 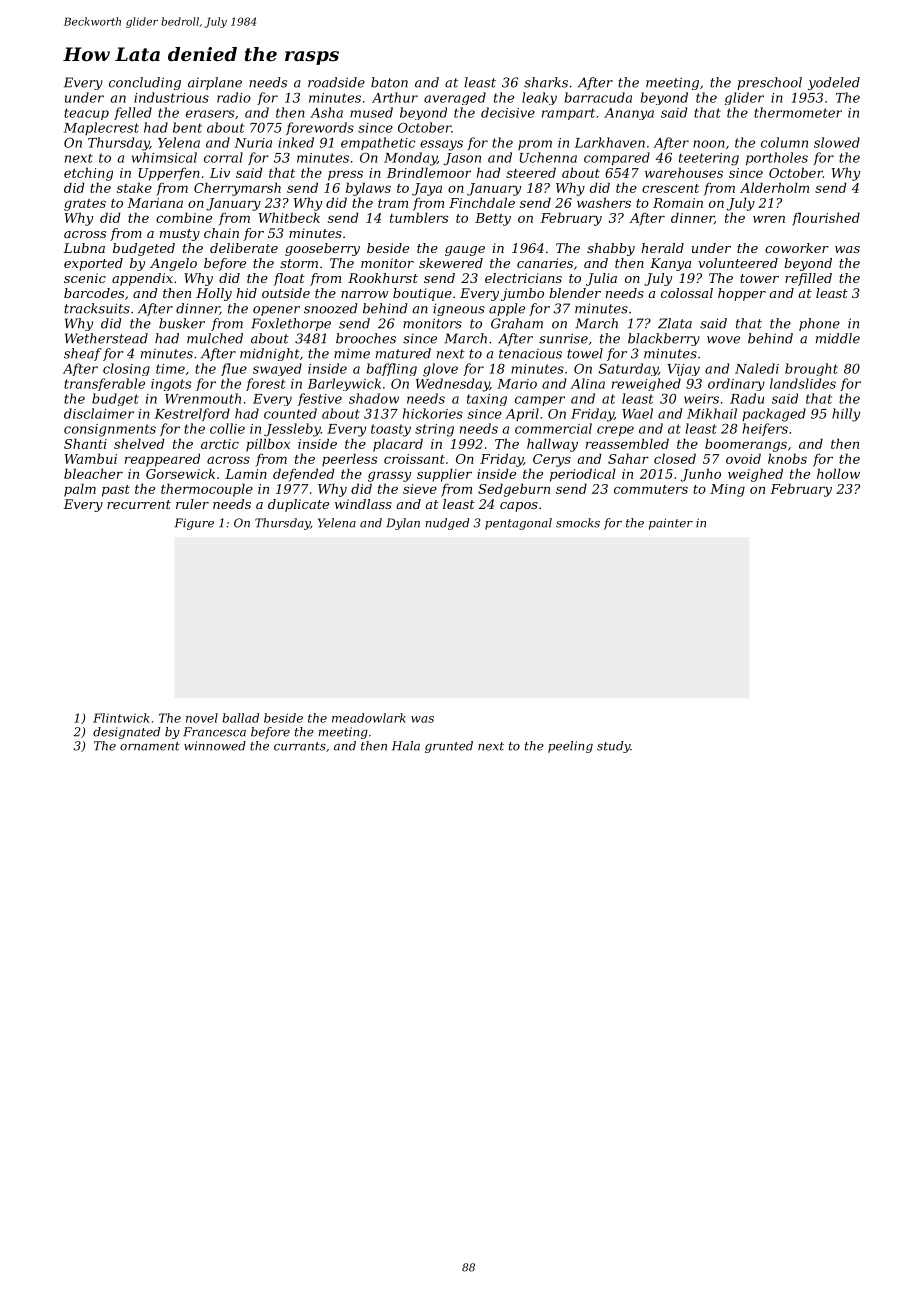 I want to click on steered, so click(x=531, y=172).
